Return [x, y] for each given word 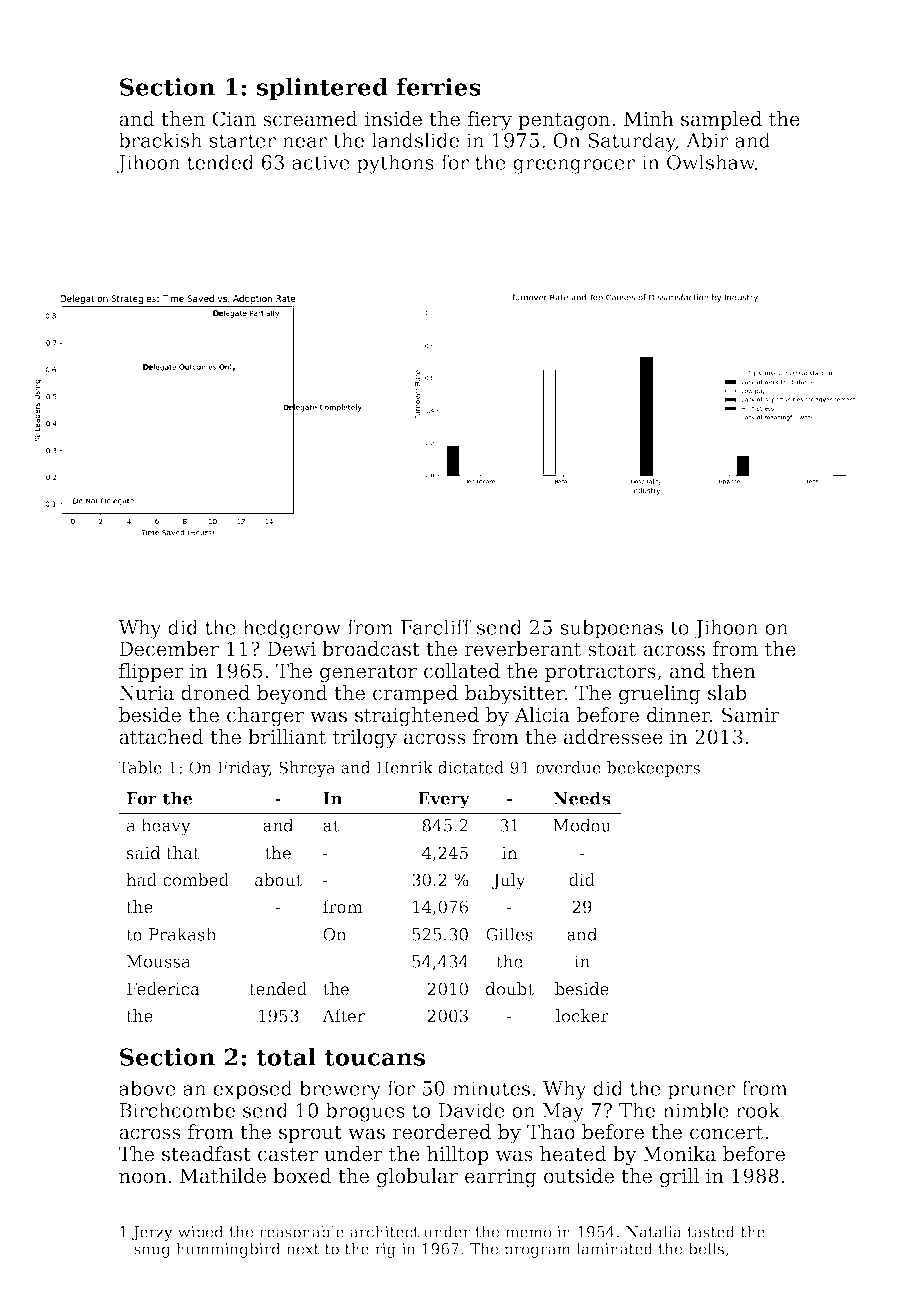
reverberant [522, 649]
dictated [471, 767]
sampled [721, 120]
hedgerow [292, 629]
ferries [438, 87]
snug [152, 1252]
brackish [160, 140]
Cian [234, 119]
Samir [751, 715]
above [147, 1088]
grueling [660, 695]
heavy [166, 826]
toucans [374, 1058]
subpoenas [611, 629]
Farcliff [436, 627]
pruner [701, 1092]
